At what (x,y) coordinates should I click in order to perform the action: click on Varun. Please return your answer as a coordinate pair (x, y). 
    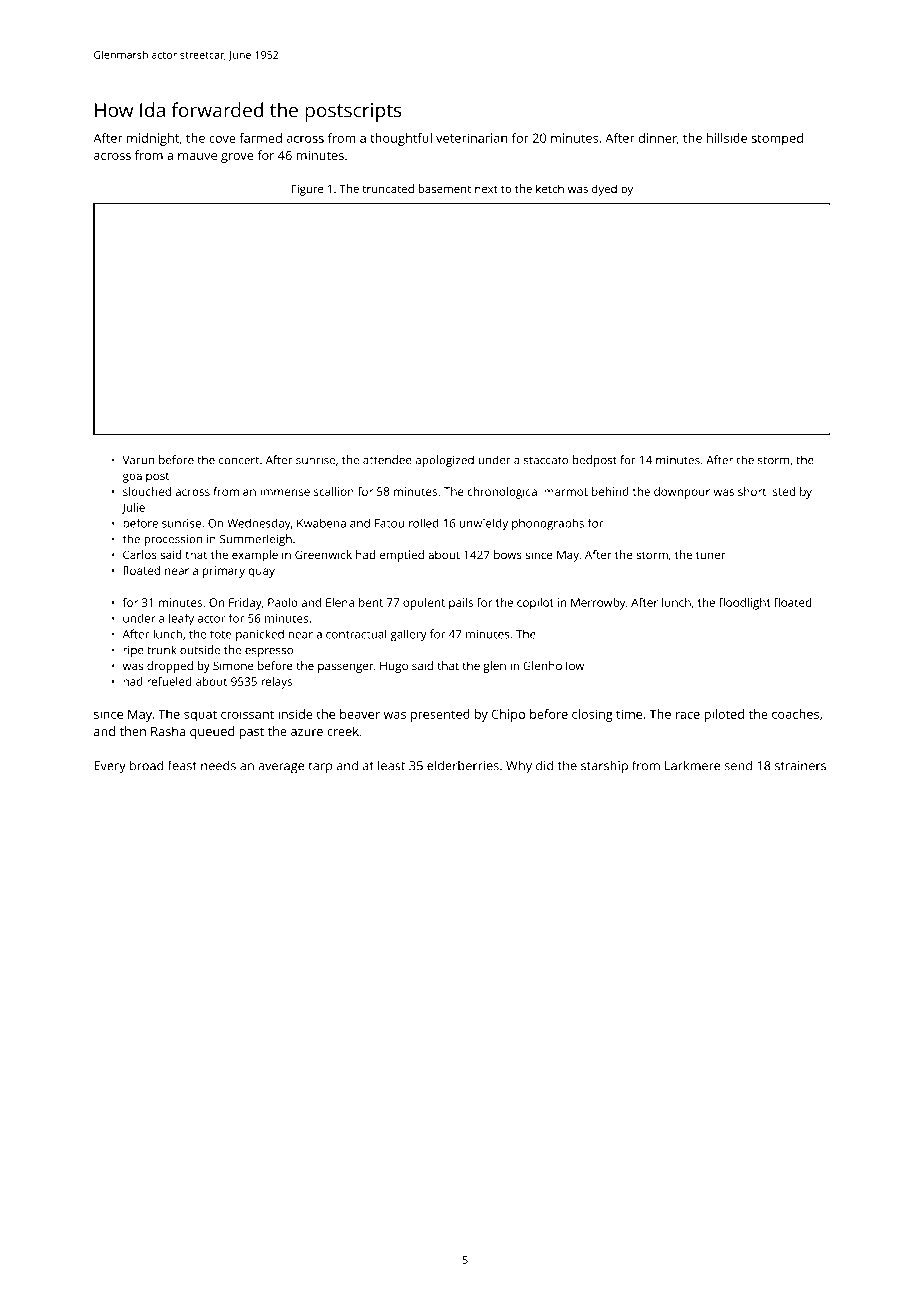
    Looking at the image, I should click on (138, 460).
